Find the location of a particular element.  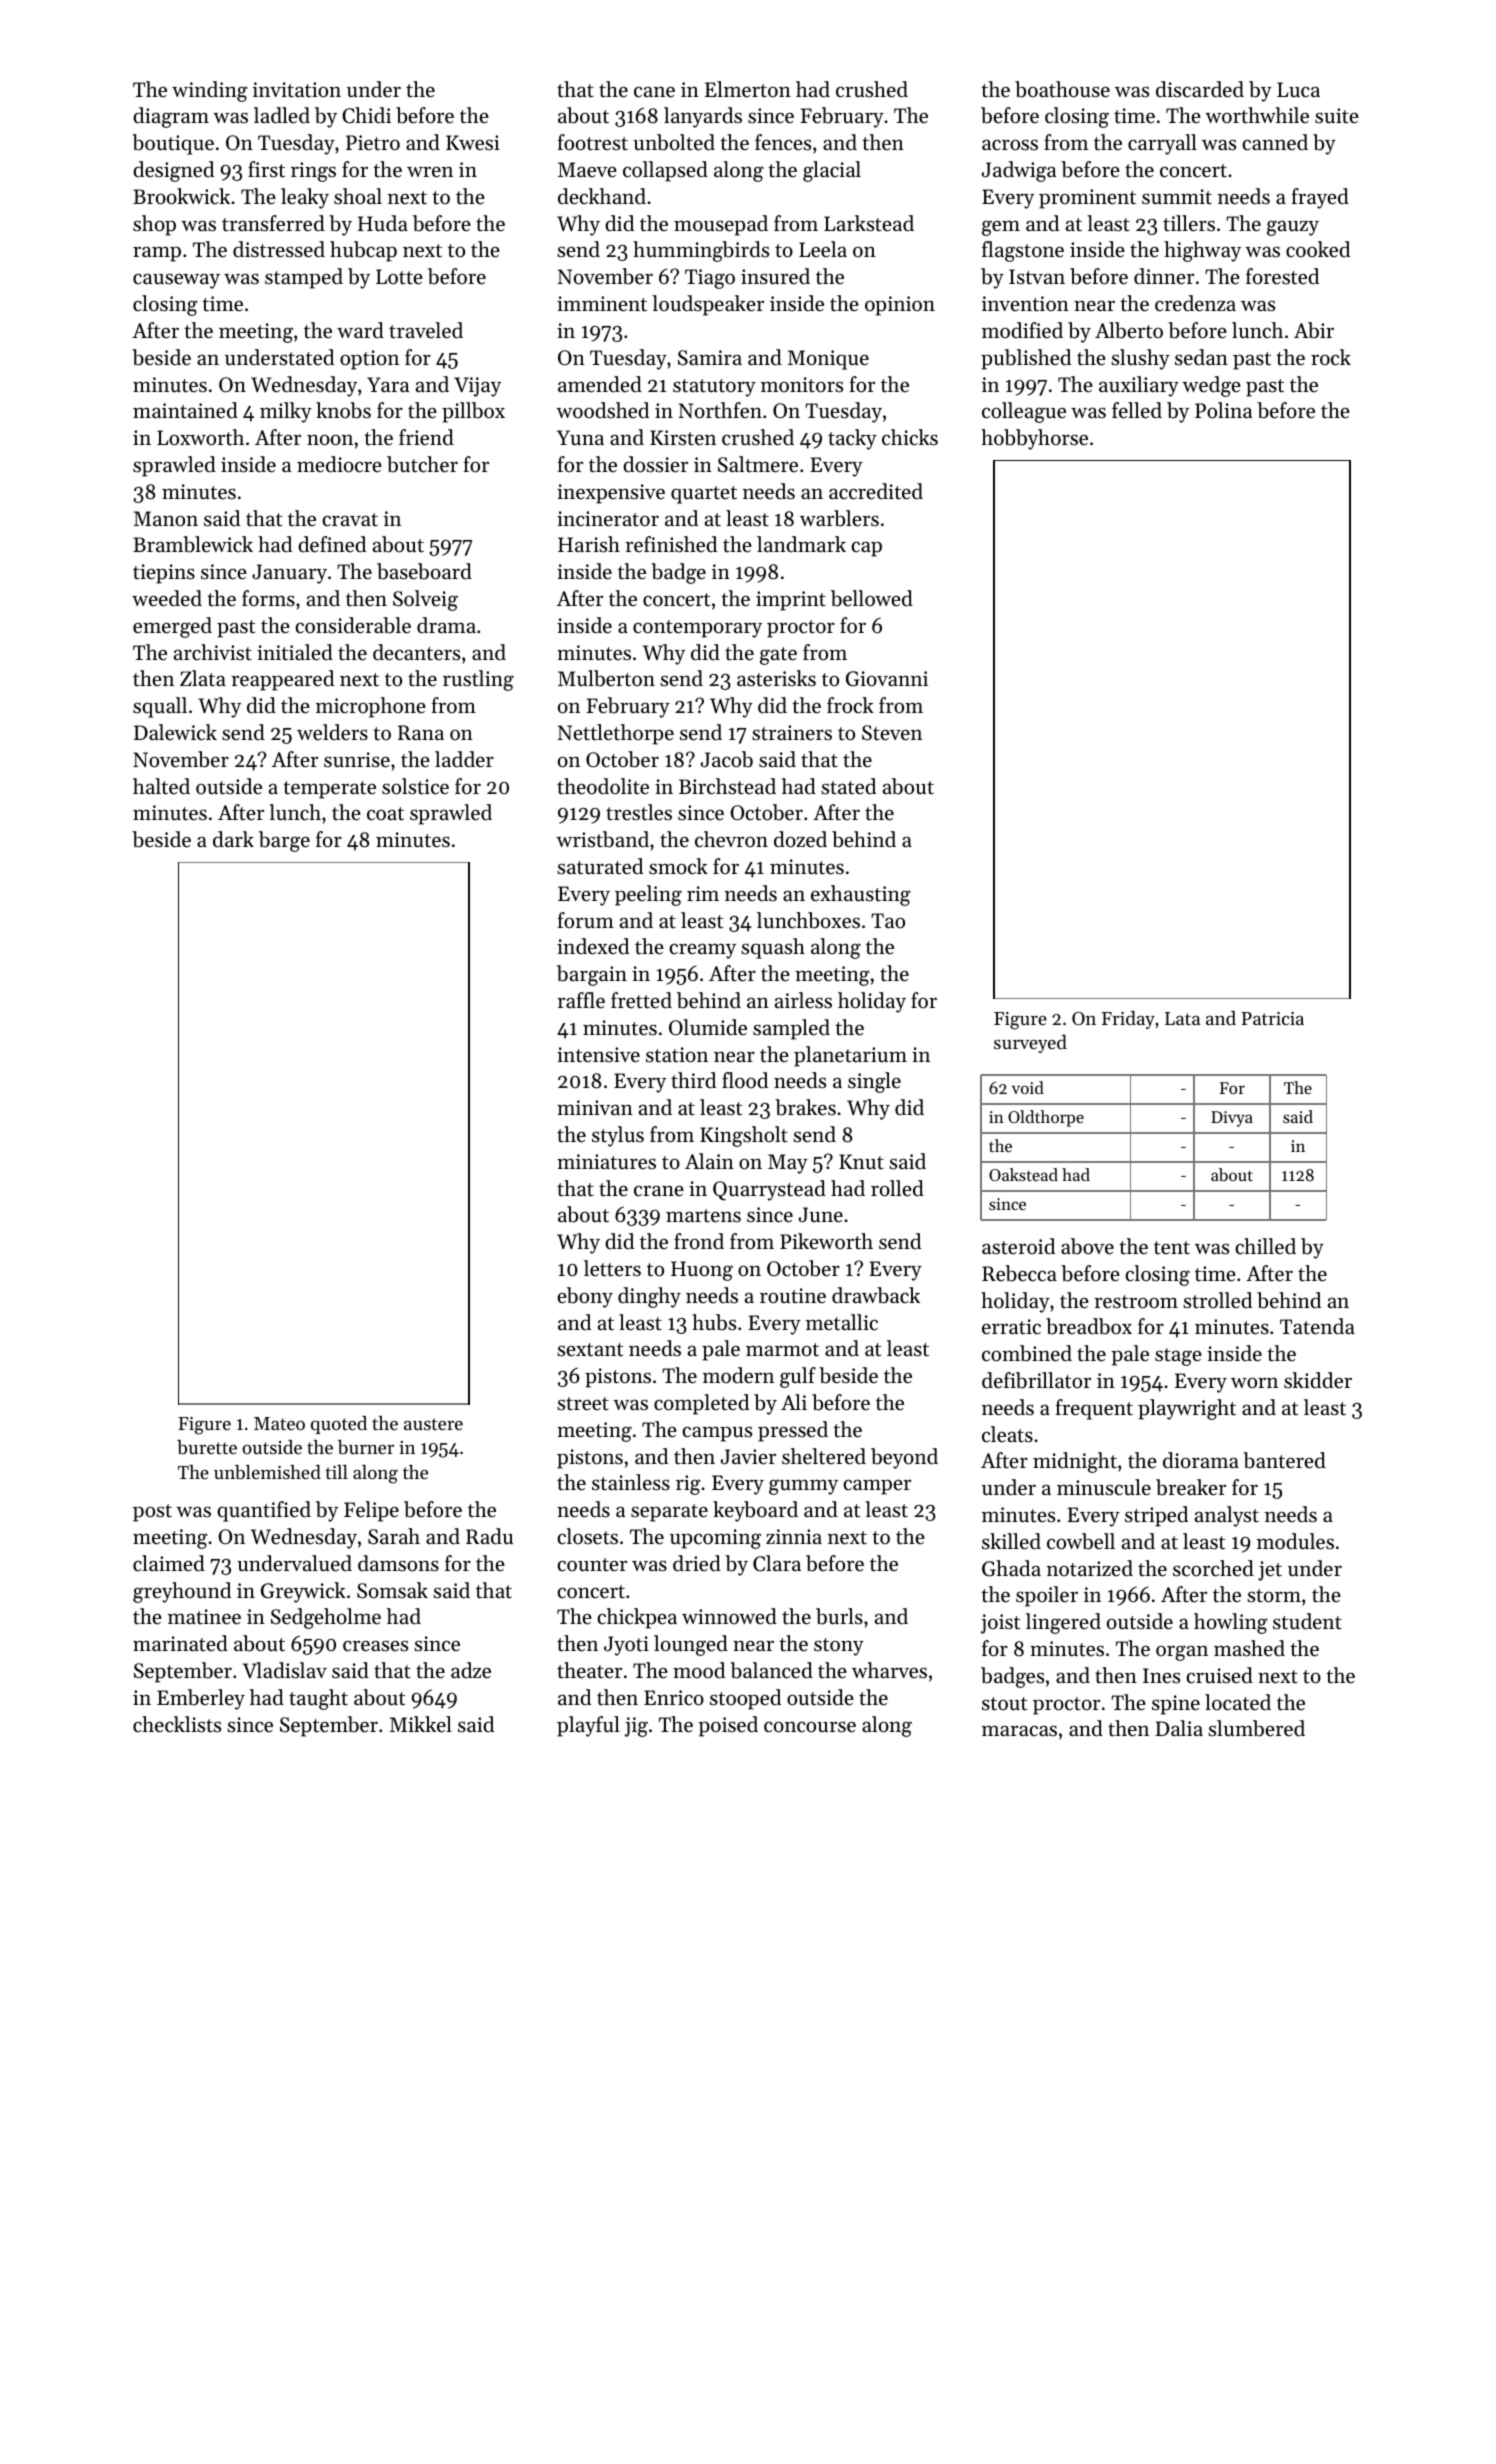

summit is located at coordinates (1177, 197).
